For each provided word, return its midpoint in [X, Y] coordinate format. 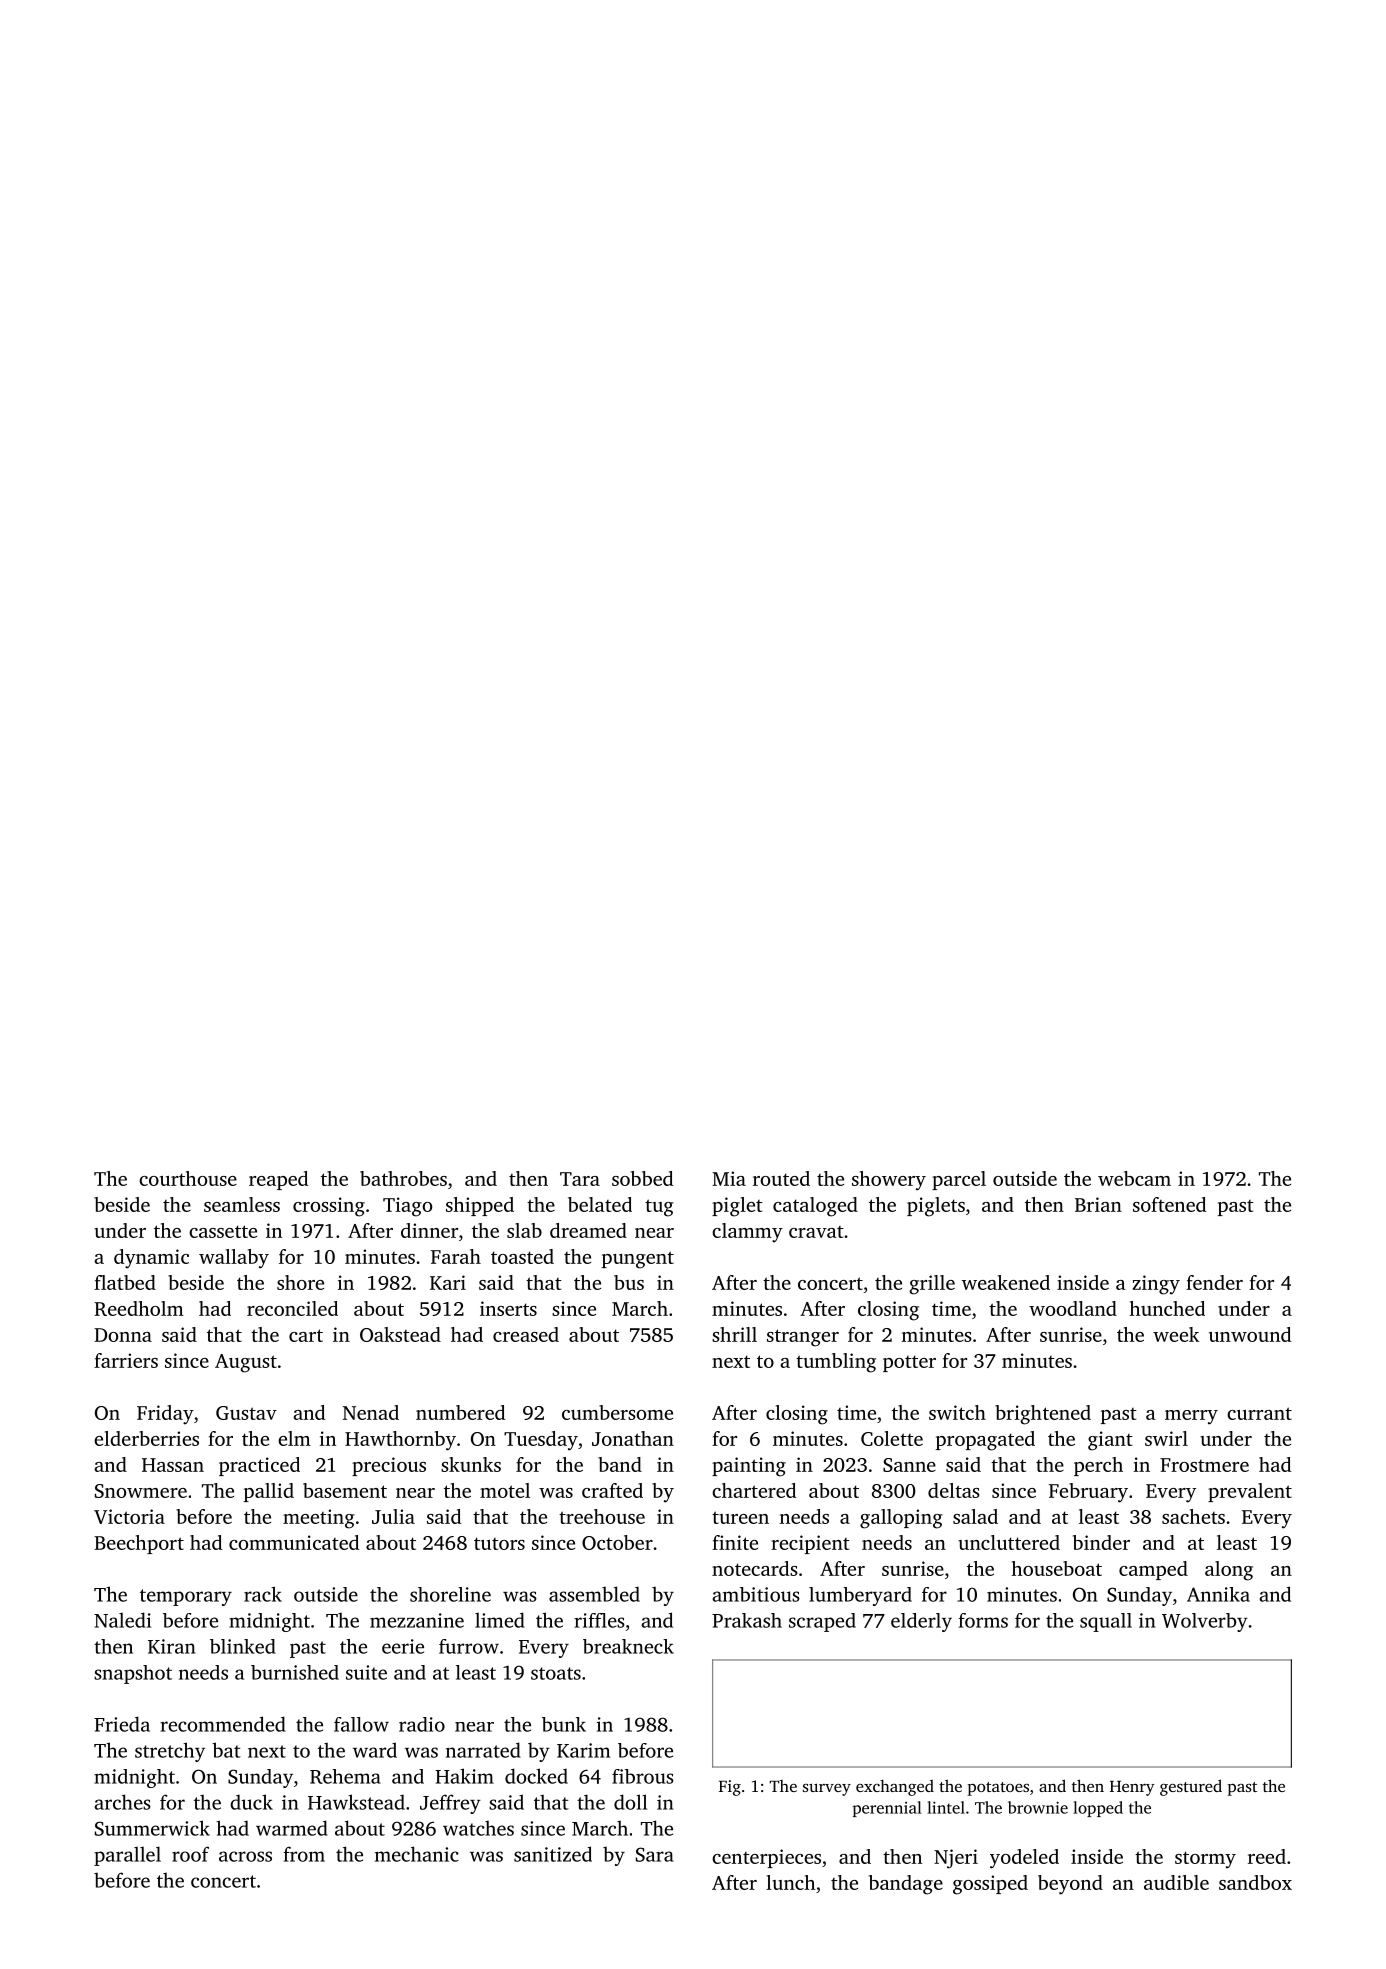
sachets [1193, 1516]
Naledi [122, 1620]
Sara [655, 1854]
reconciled [292, 1308]
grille [932, 1285]
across [245, 1856]
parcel [959, 1180]
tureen [740, 1517]
